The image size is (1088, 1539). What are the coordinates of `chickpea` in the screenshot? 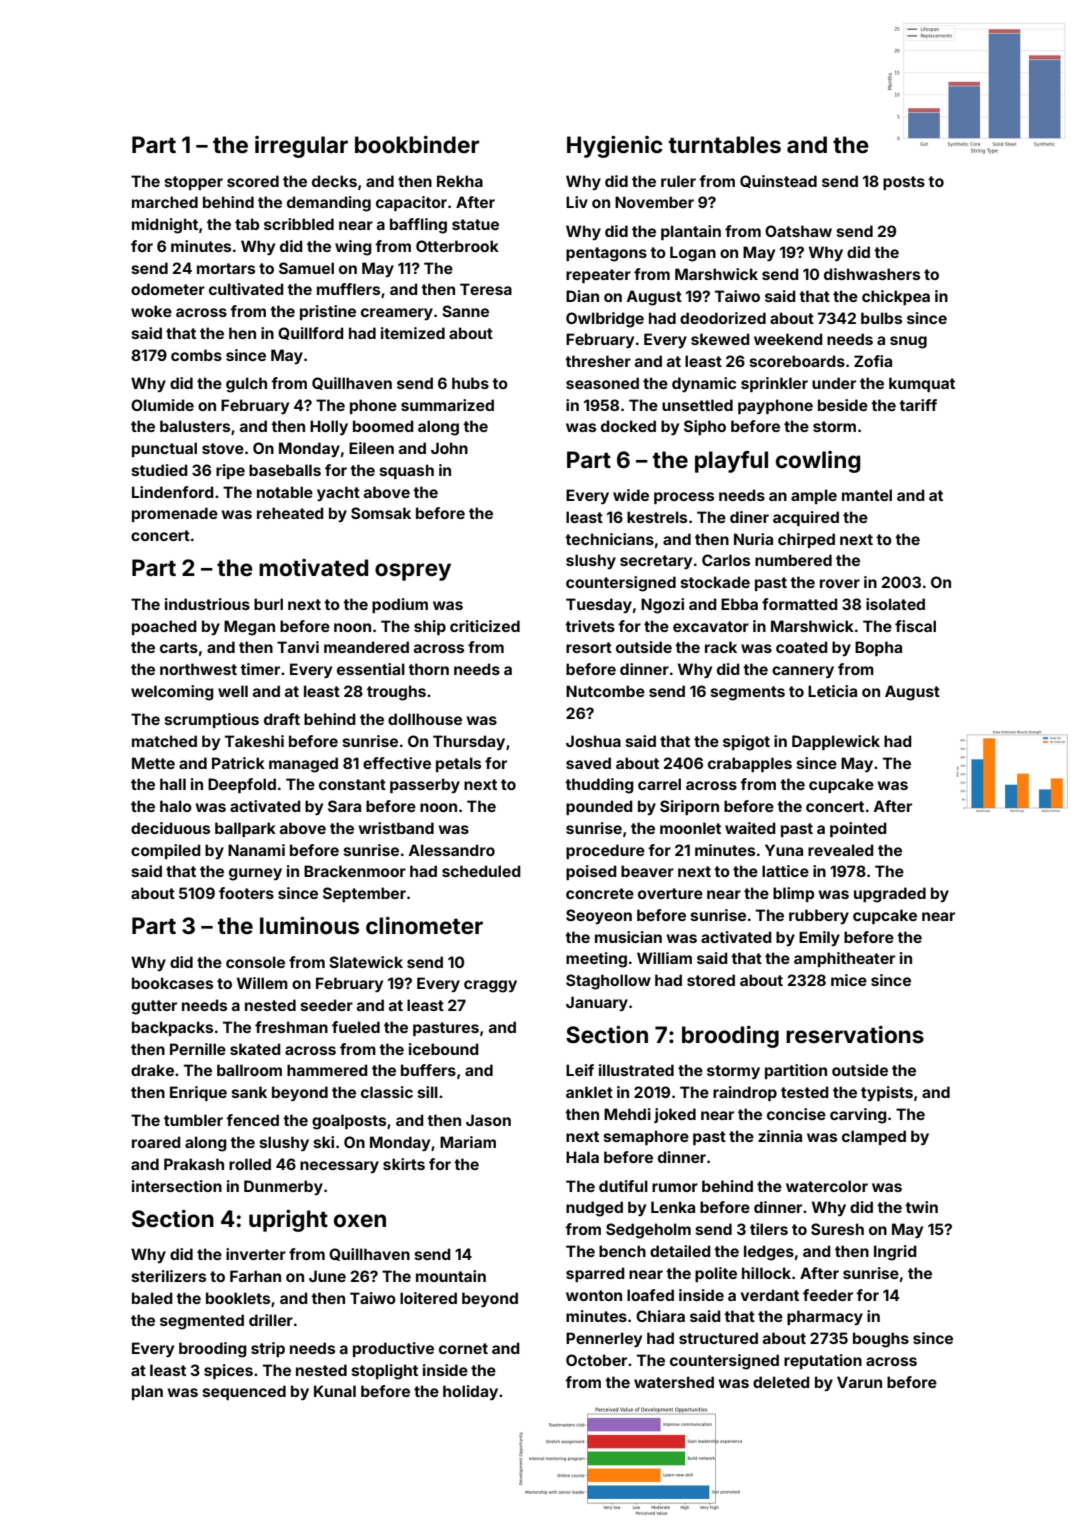 It's located at (896, 297).
